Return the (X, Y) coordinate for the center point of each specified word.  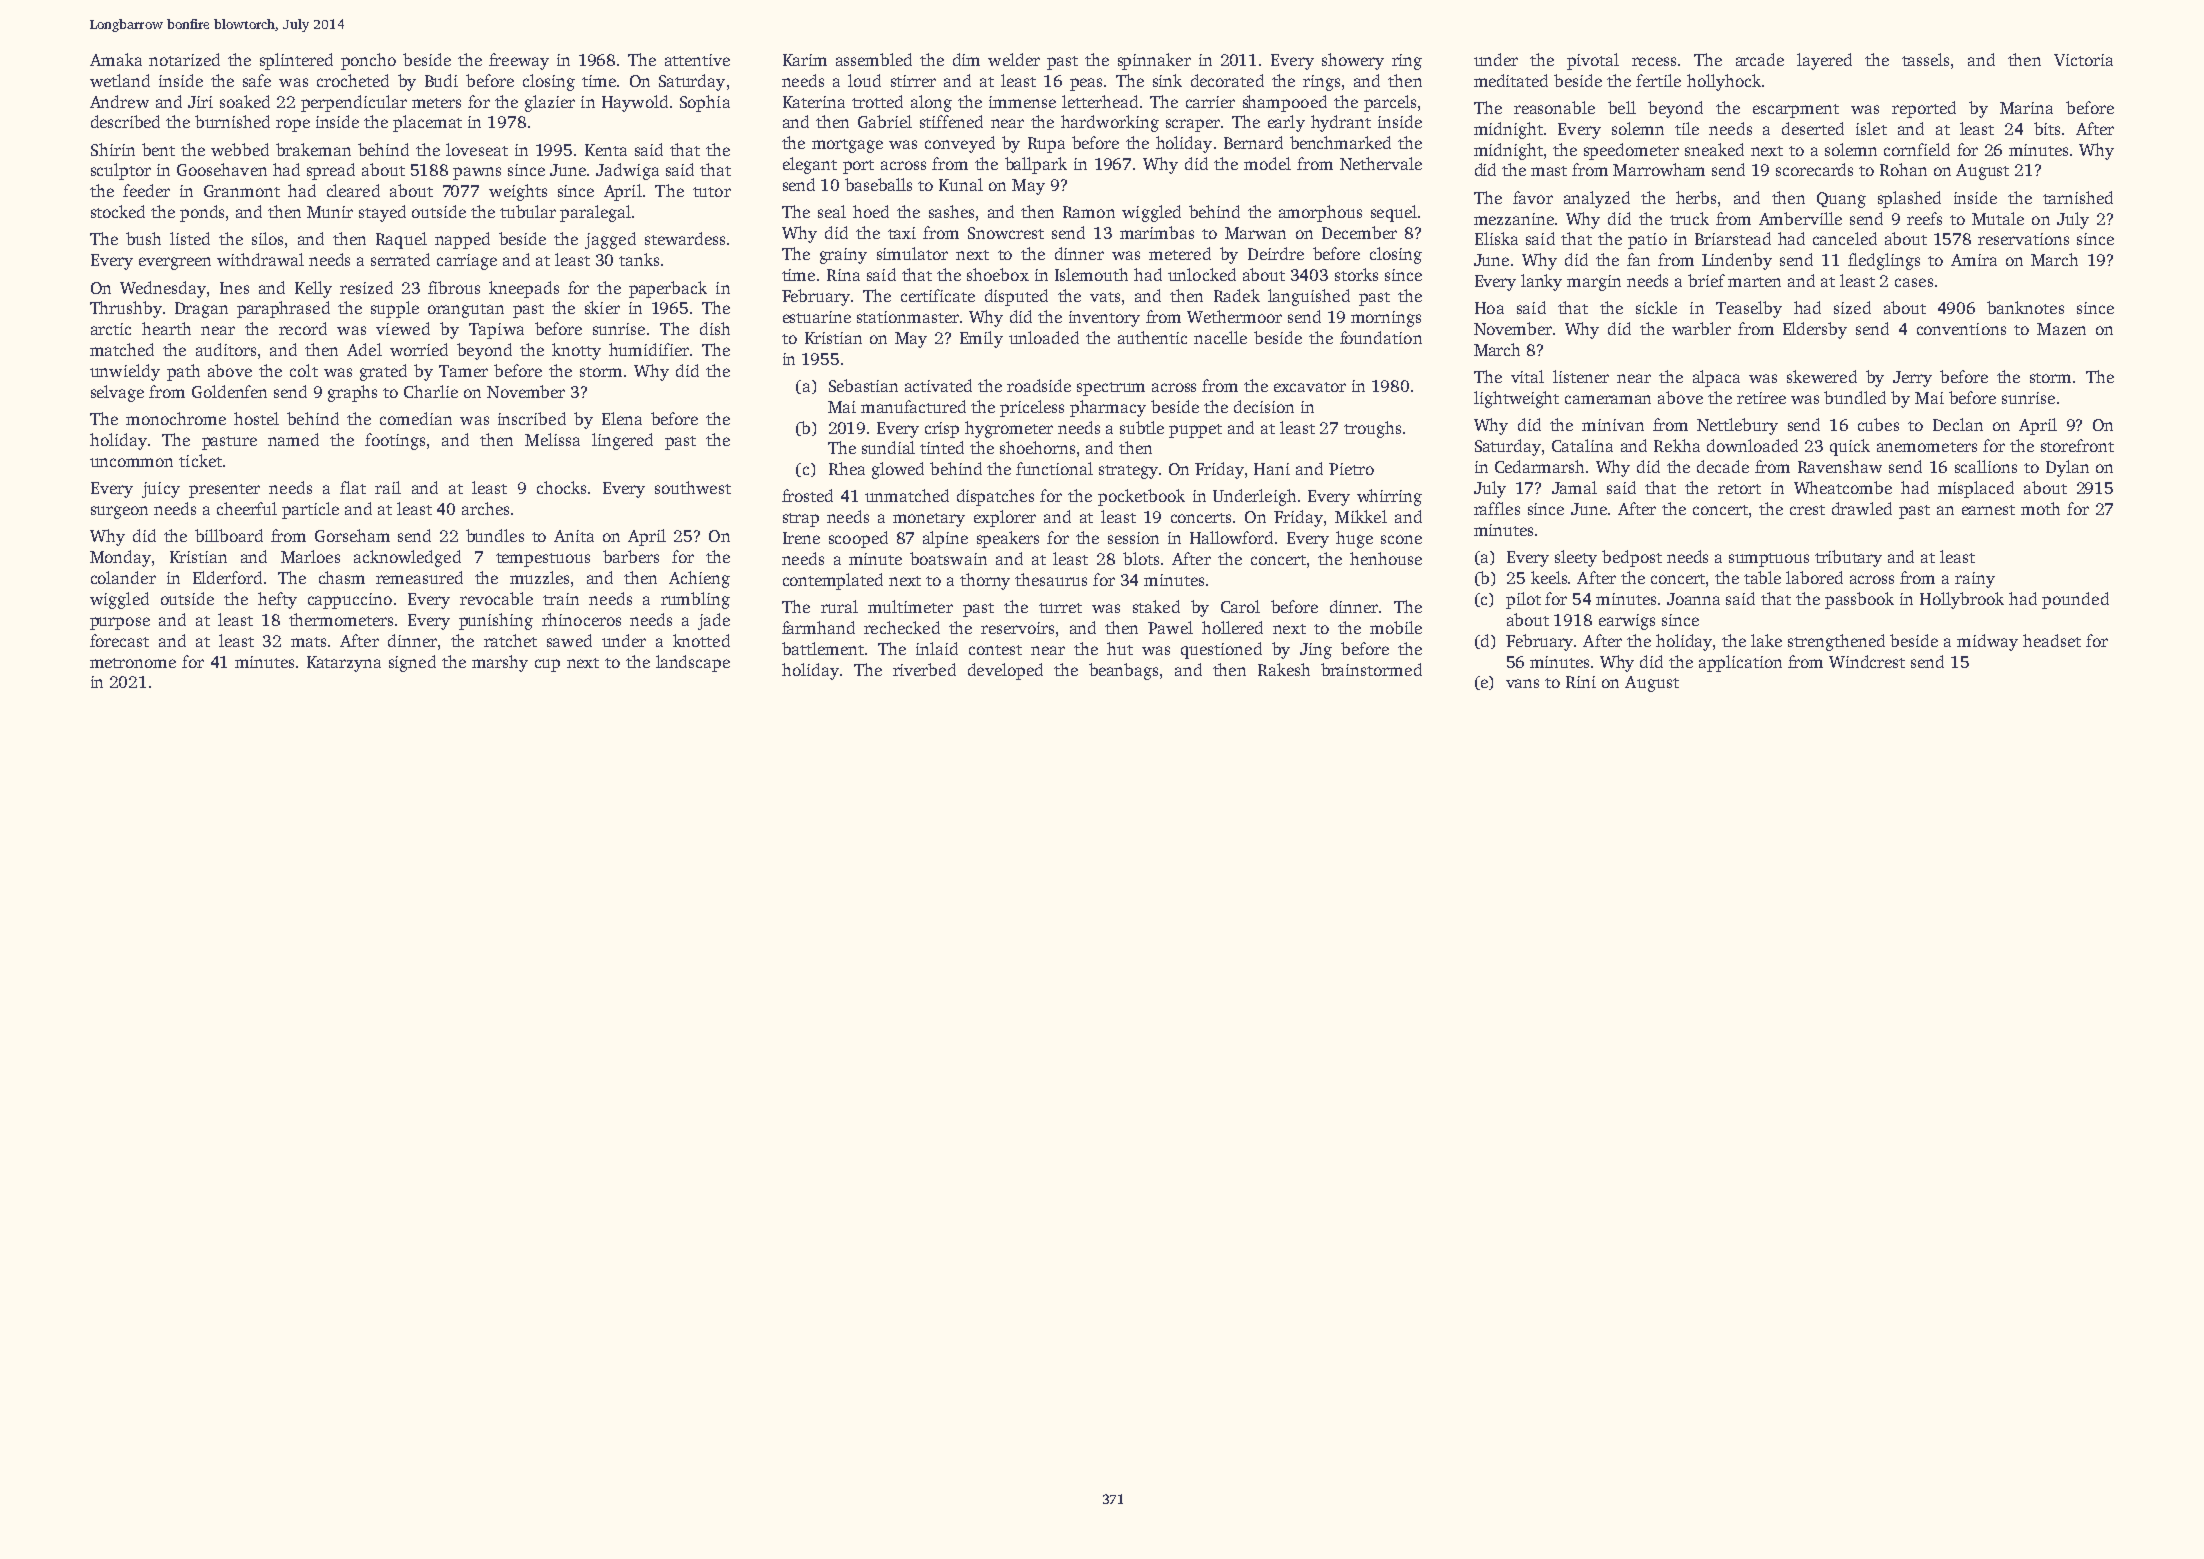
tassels (1925, 59)
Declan (1958, 424)
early (1286, 123)
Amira (1974, 260)
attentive (697, 60)
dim (966, 59)
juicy (161, 490)
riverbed (924, 669)
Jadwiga (627, 171)
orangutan (466, 311)
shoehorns (1037, 447)
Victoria (2083, 60)
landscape (693, 663)
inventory (1104, 319)
